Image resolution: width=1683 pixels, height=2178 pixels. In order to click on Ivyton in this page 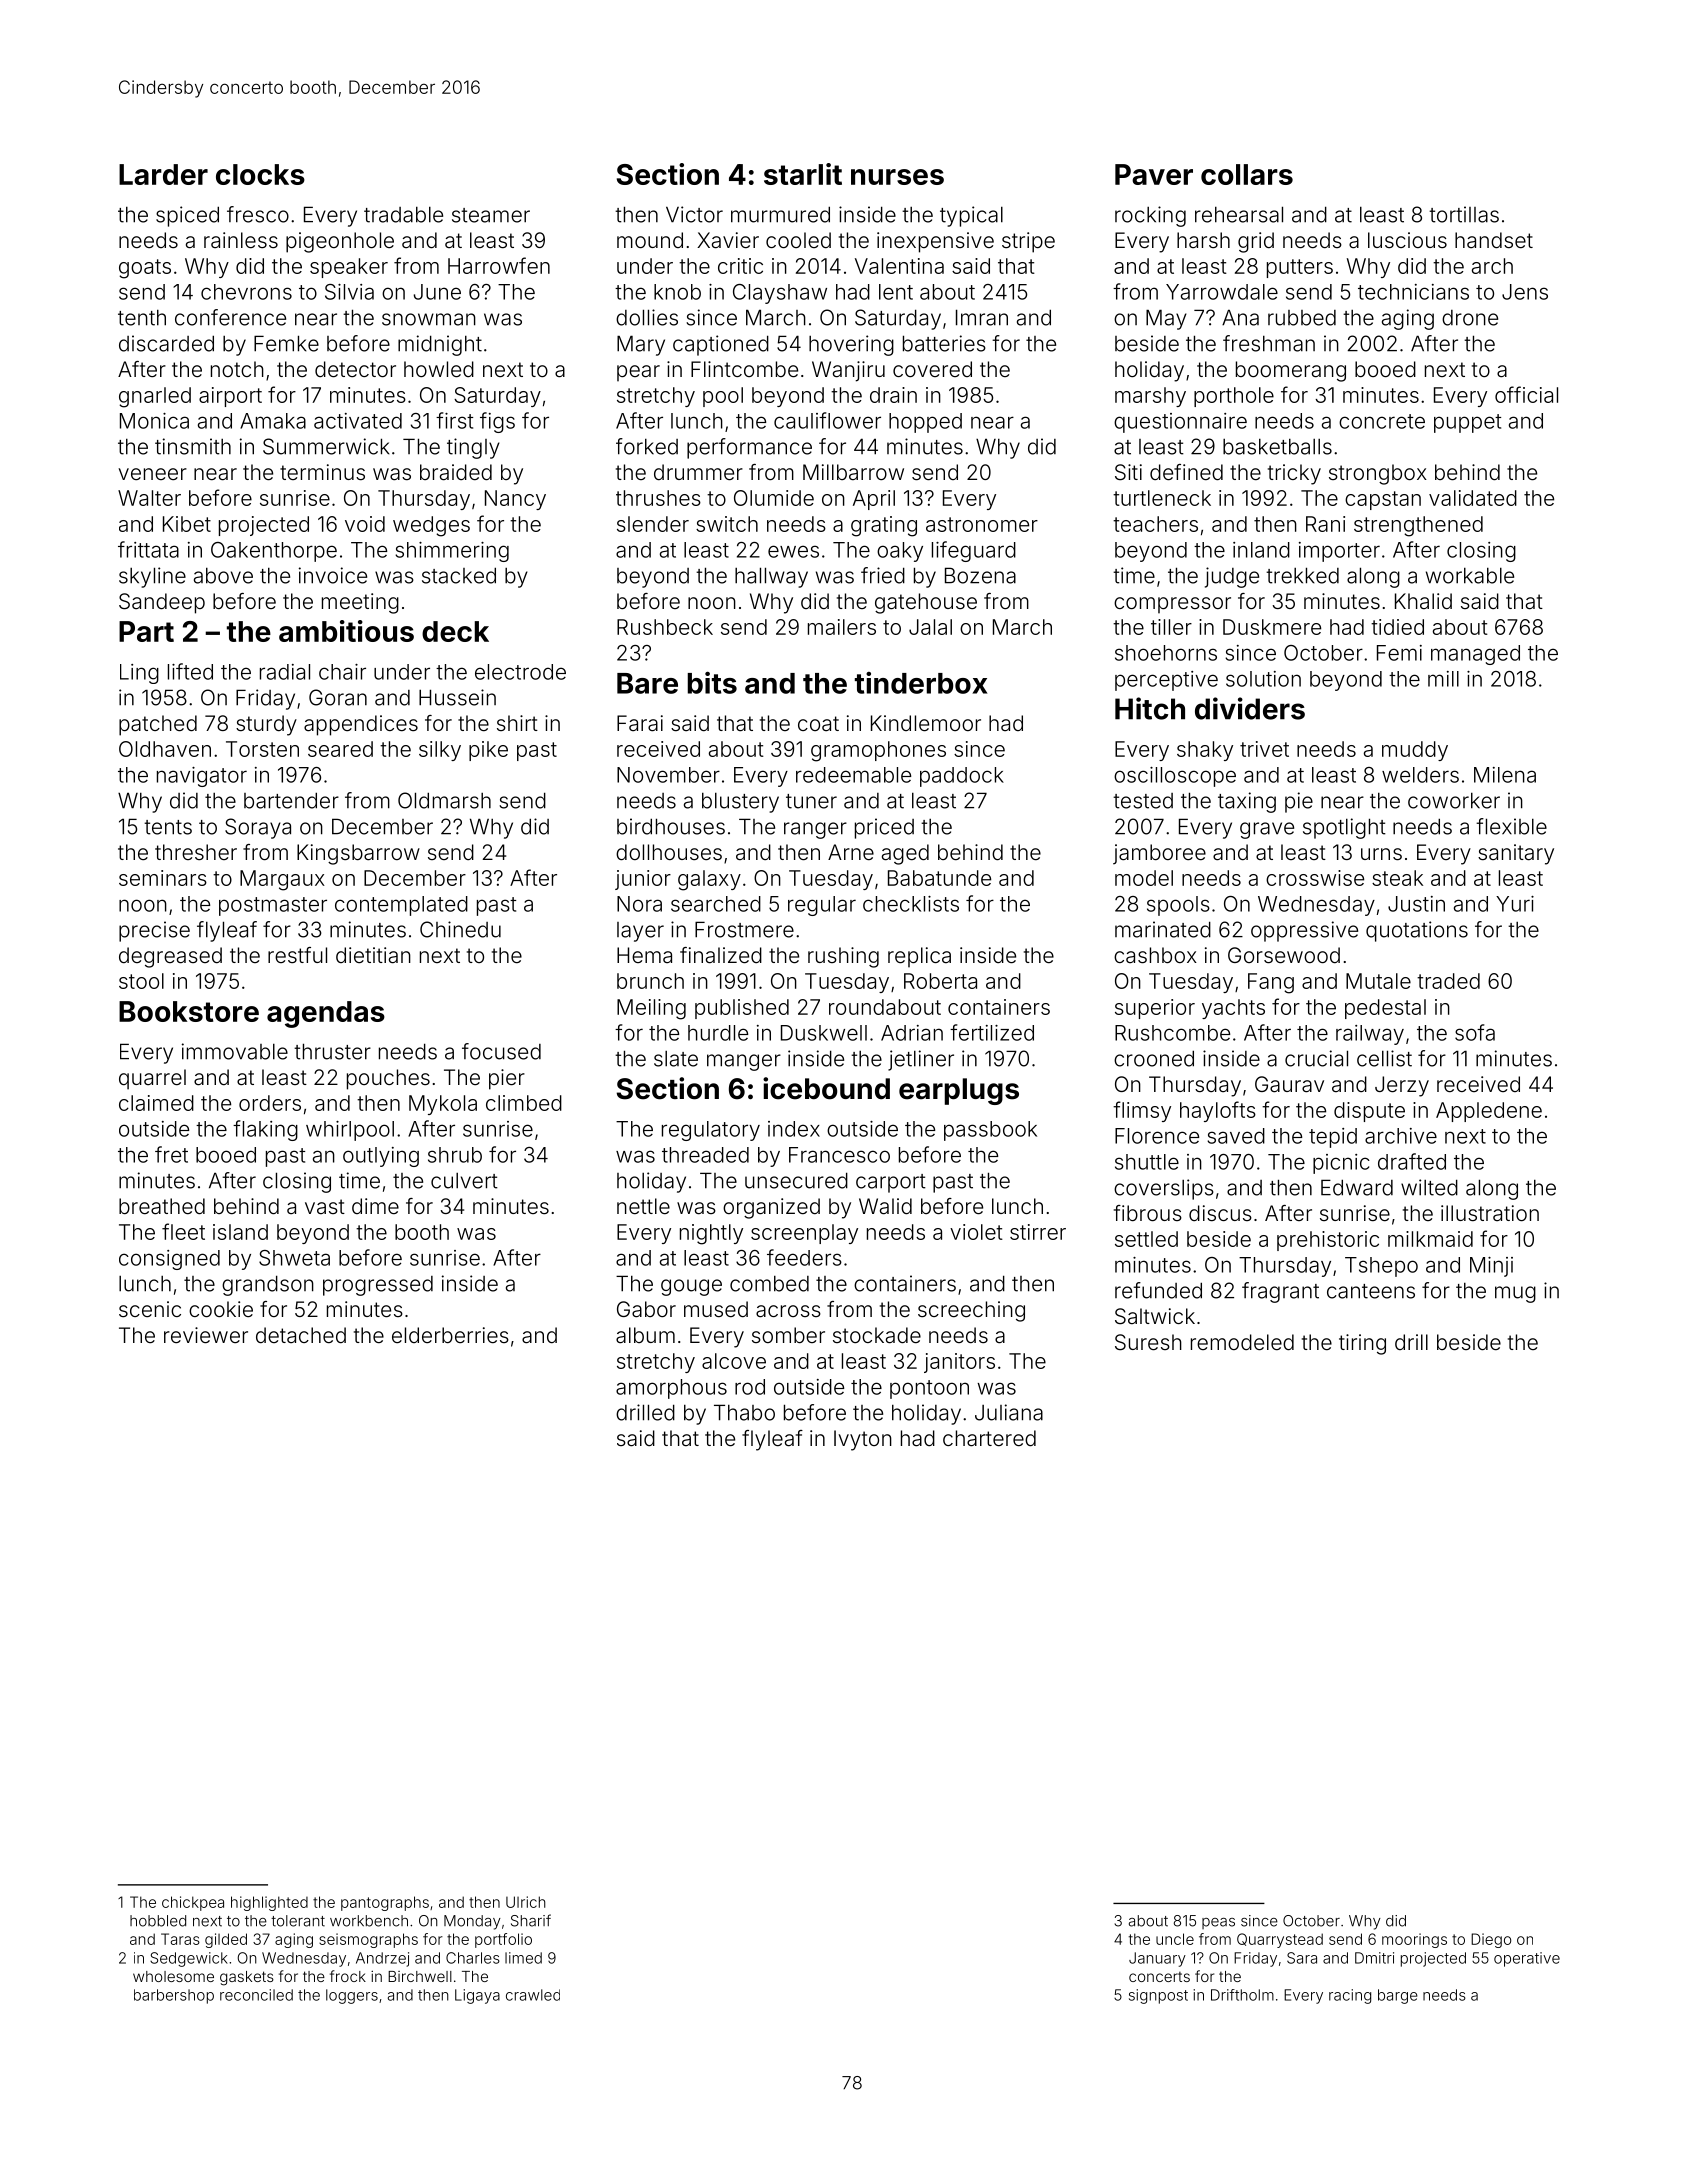, I will do `click(863, 1440)`.
